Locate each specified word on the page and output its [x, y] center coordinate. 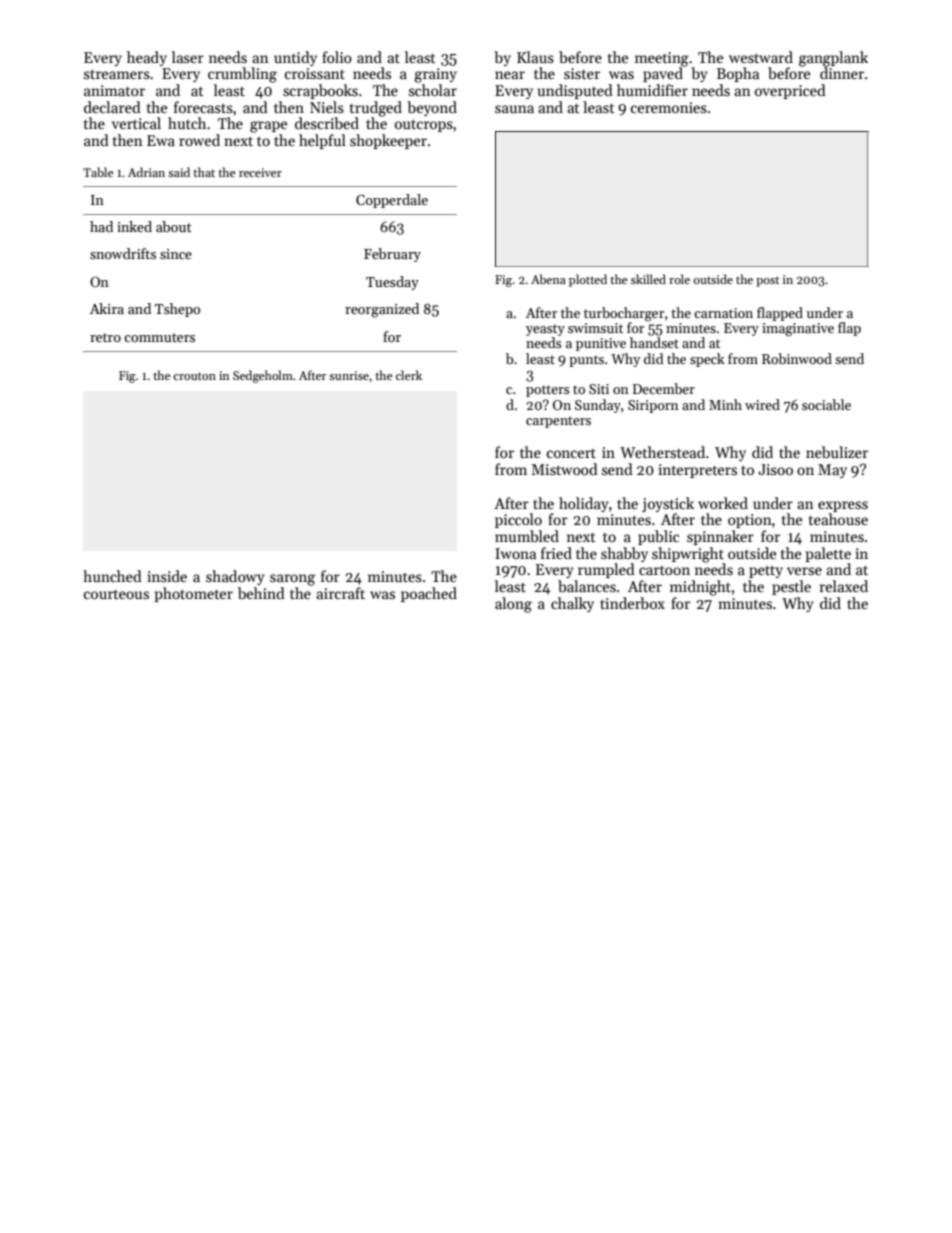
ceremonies [669, 107]
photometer [193, 594]
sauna [514, 109]
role [679, 279]
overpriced [790, 91]
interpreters [697, 471]
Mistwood [564, 469]
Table [98, 172]
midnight [700, 588]
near [510, 75]
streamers [117, 74]
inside [167, 576]
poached [429, 594]
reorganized [382, 310]
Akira [107, 308]
